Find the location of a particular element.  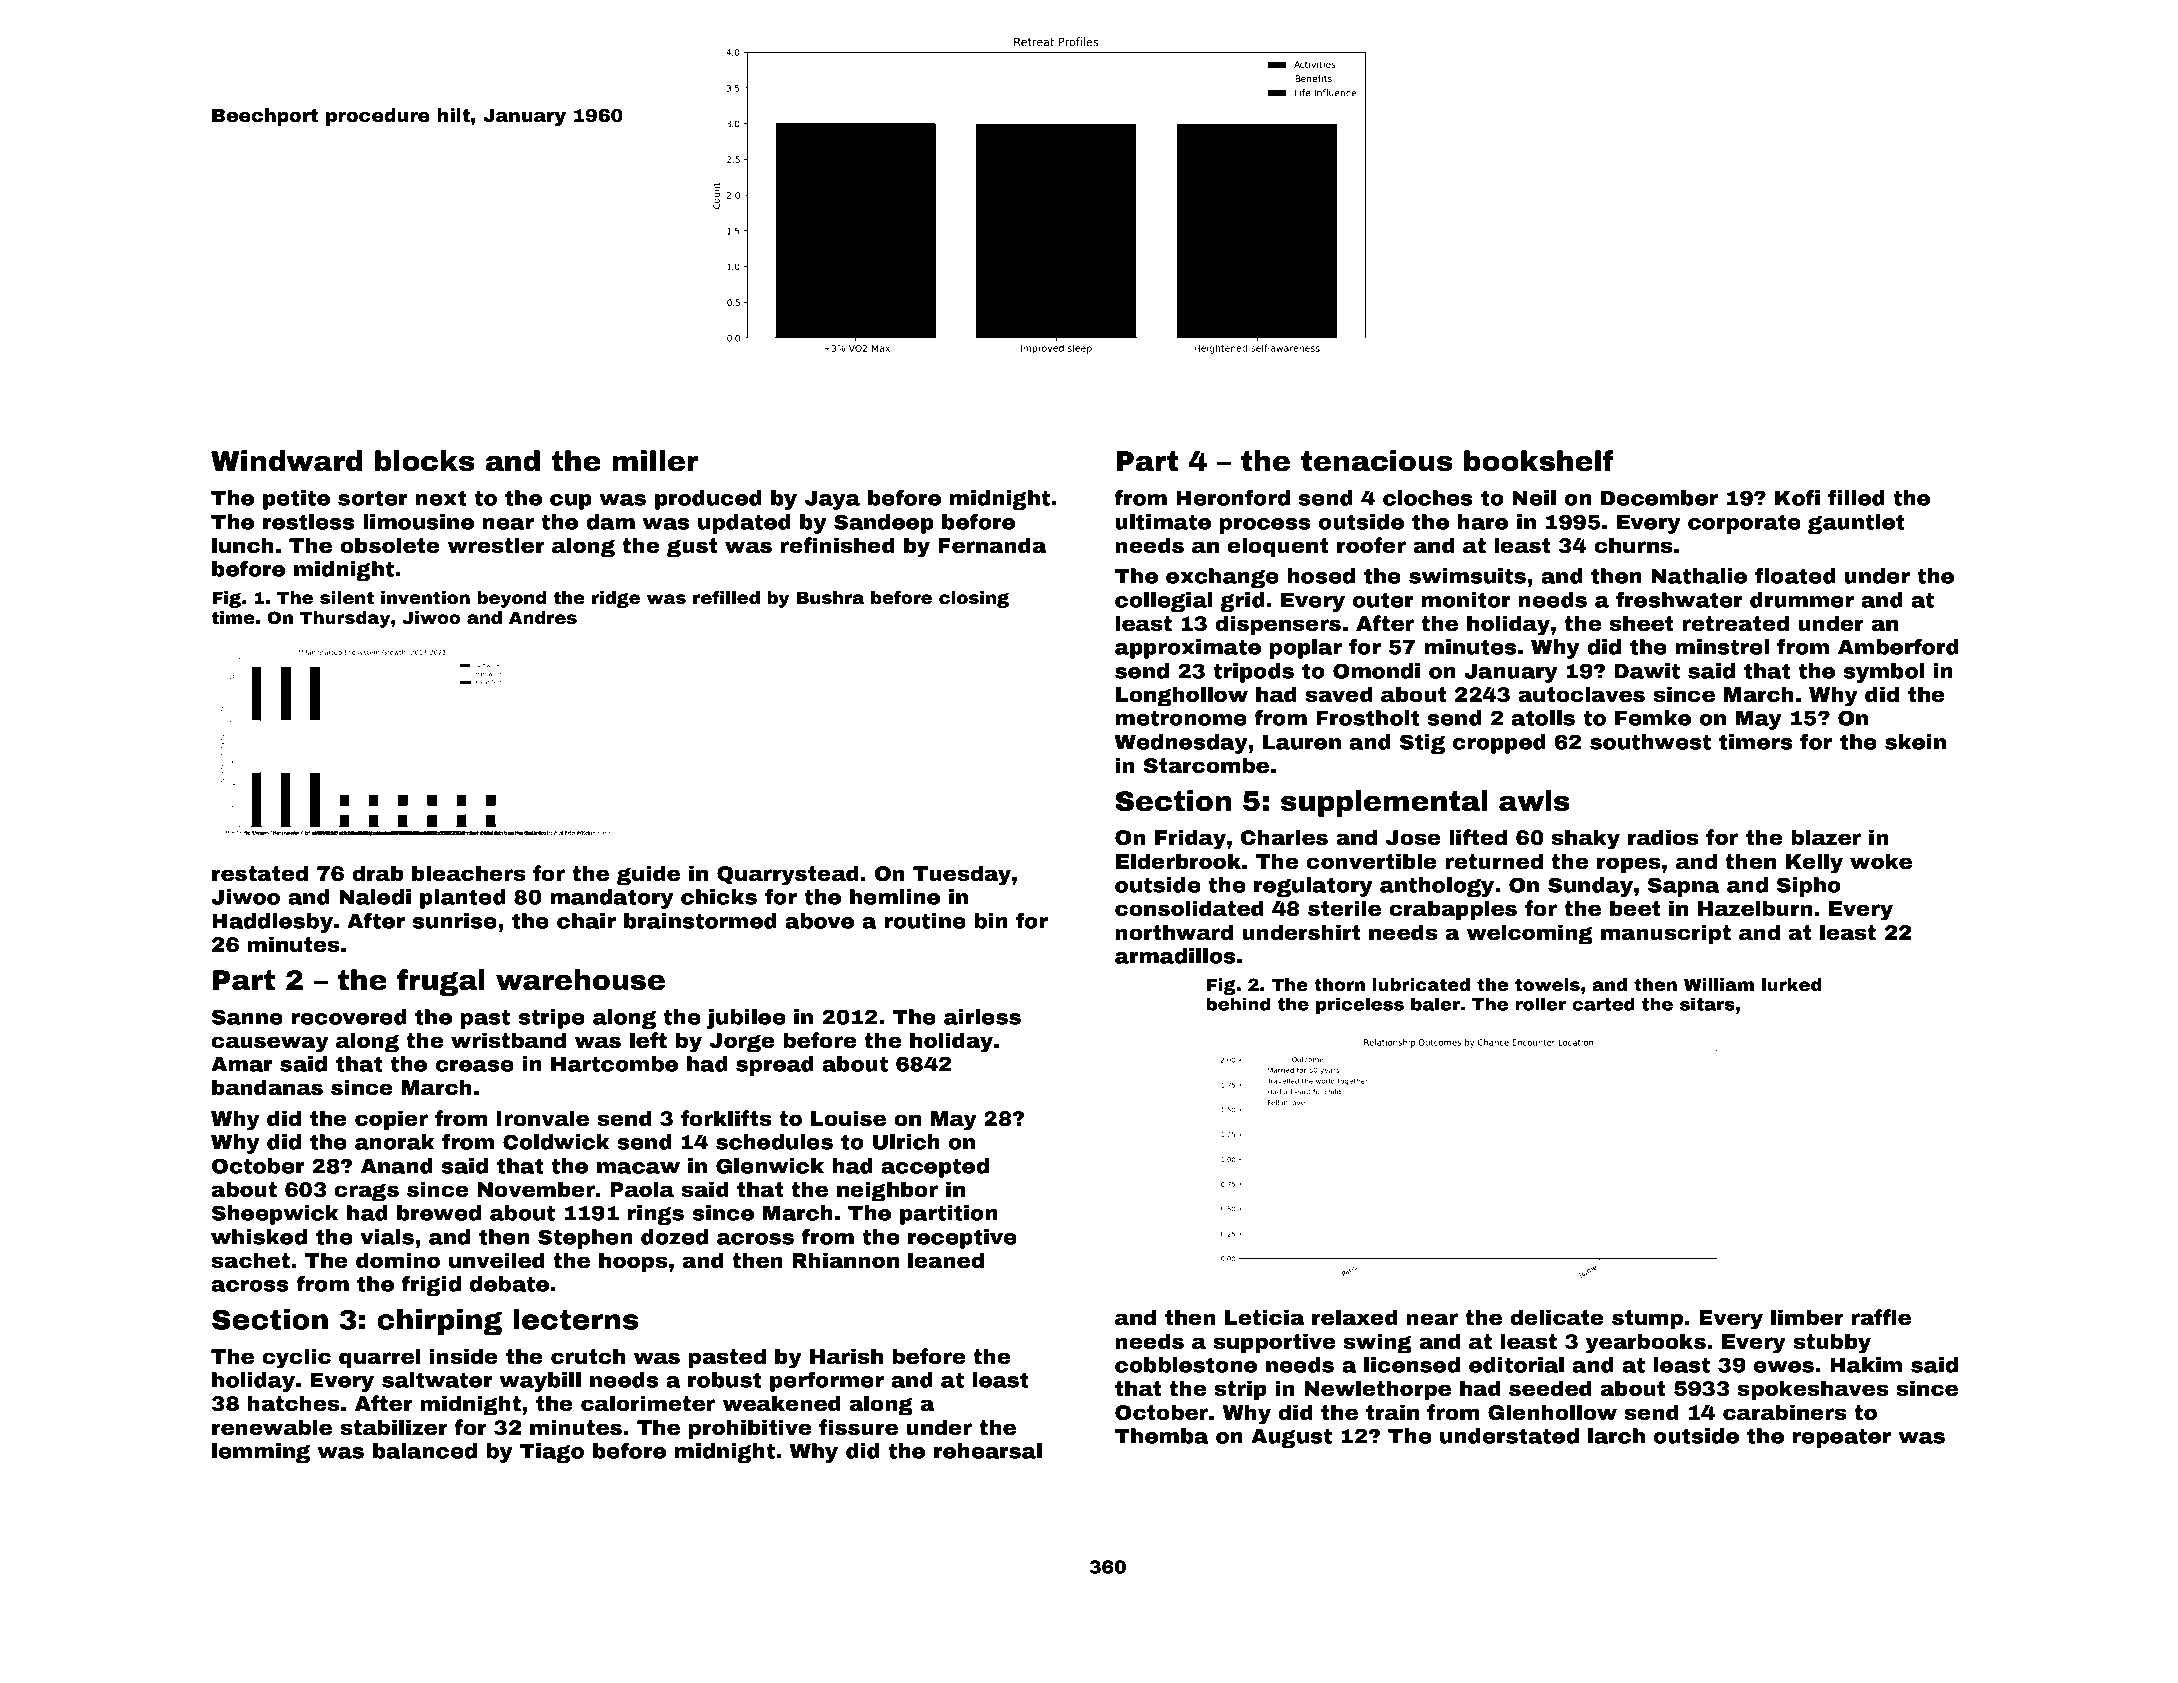

dam is located at coordinates (611, 522).
